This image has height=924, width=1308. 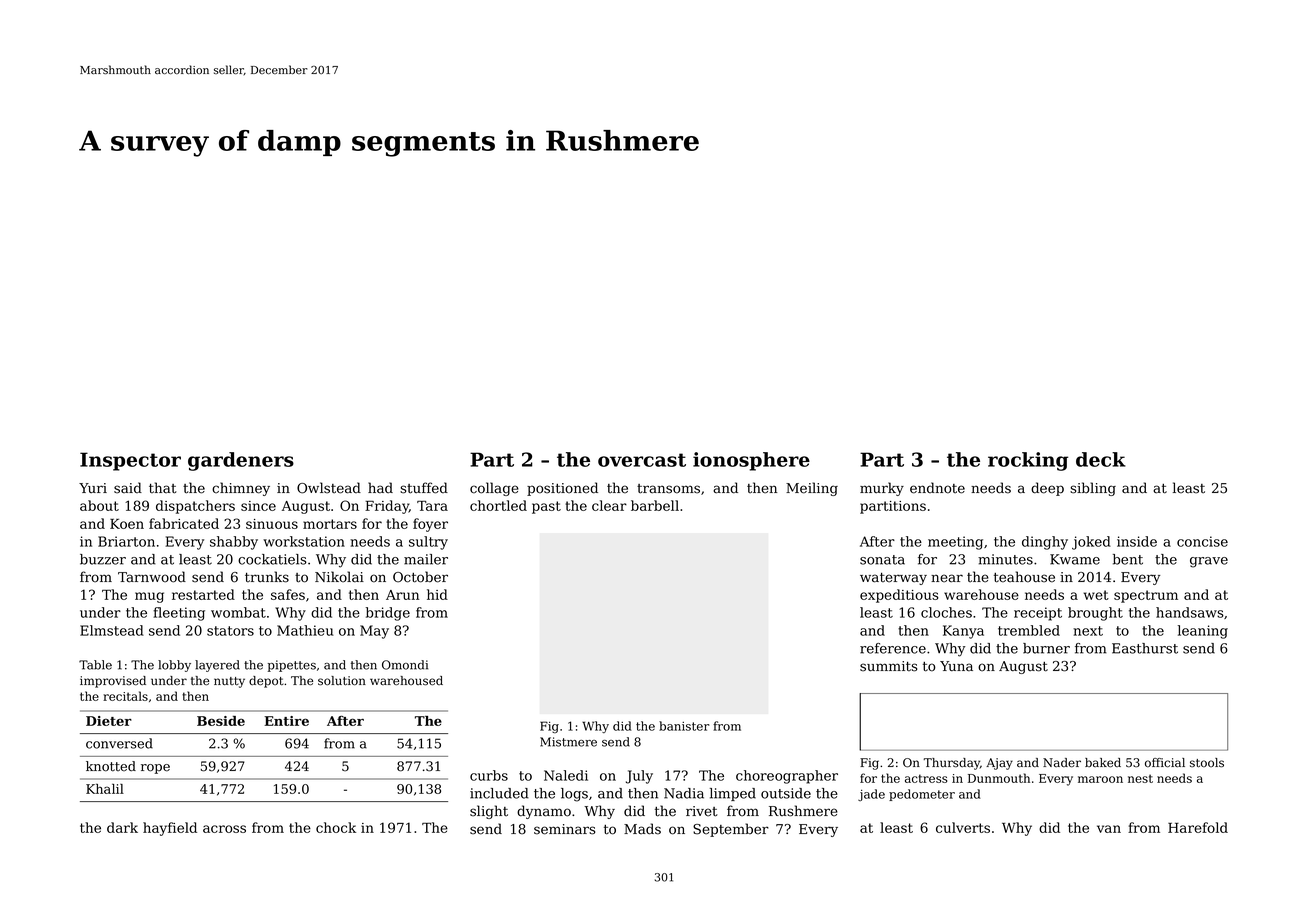 What do you see at coordinates (125, 696) in the image?
I see `recitals` at bounding box center [125, 696].
